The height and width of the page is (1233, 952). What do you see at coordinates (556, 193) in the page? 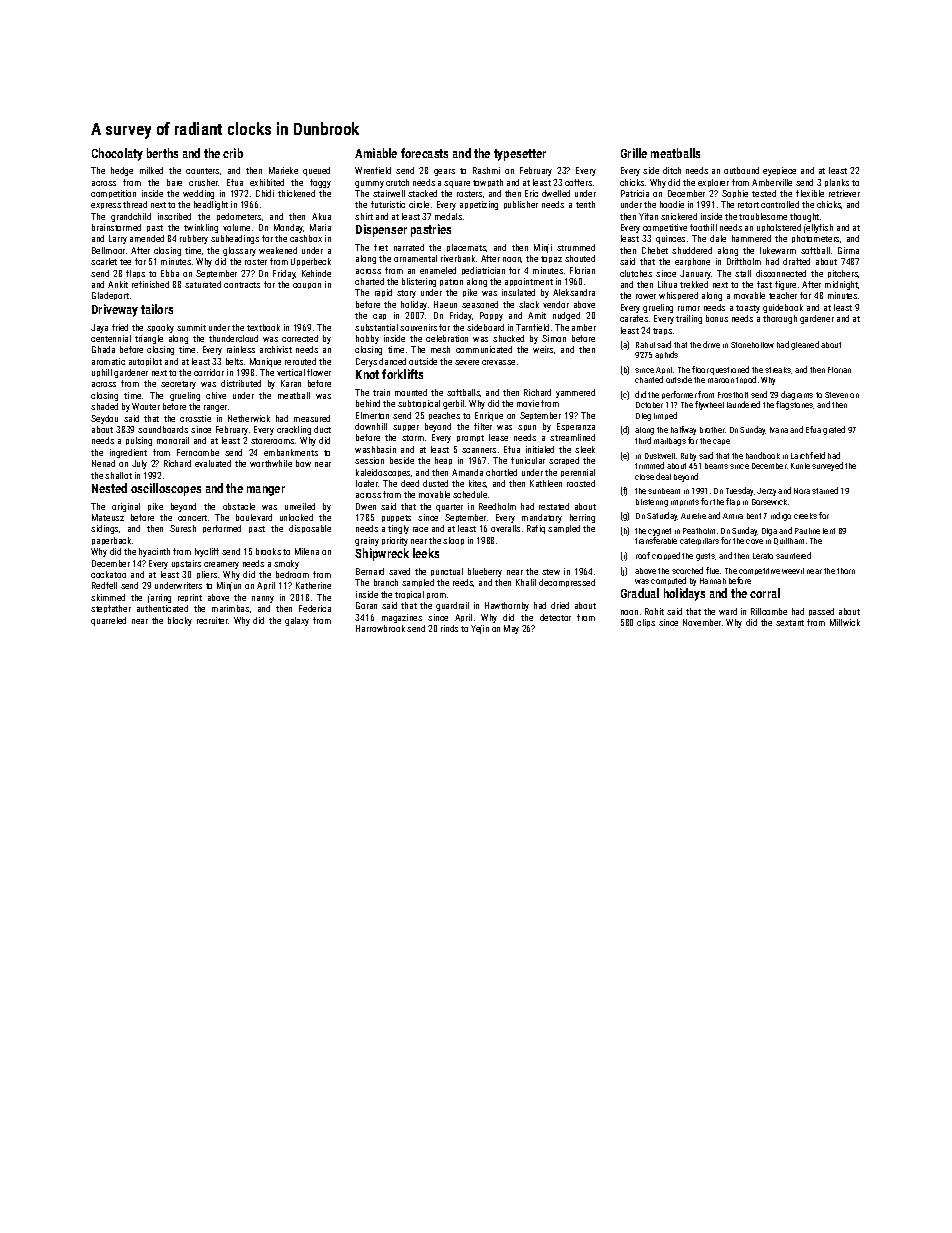
I see `dwelled` at bounding box center [556, 193].
